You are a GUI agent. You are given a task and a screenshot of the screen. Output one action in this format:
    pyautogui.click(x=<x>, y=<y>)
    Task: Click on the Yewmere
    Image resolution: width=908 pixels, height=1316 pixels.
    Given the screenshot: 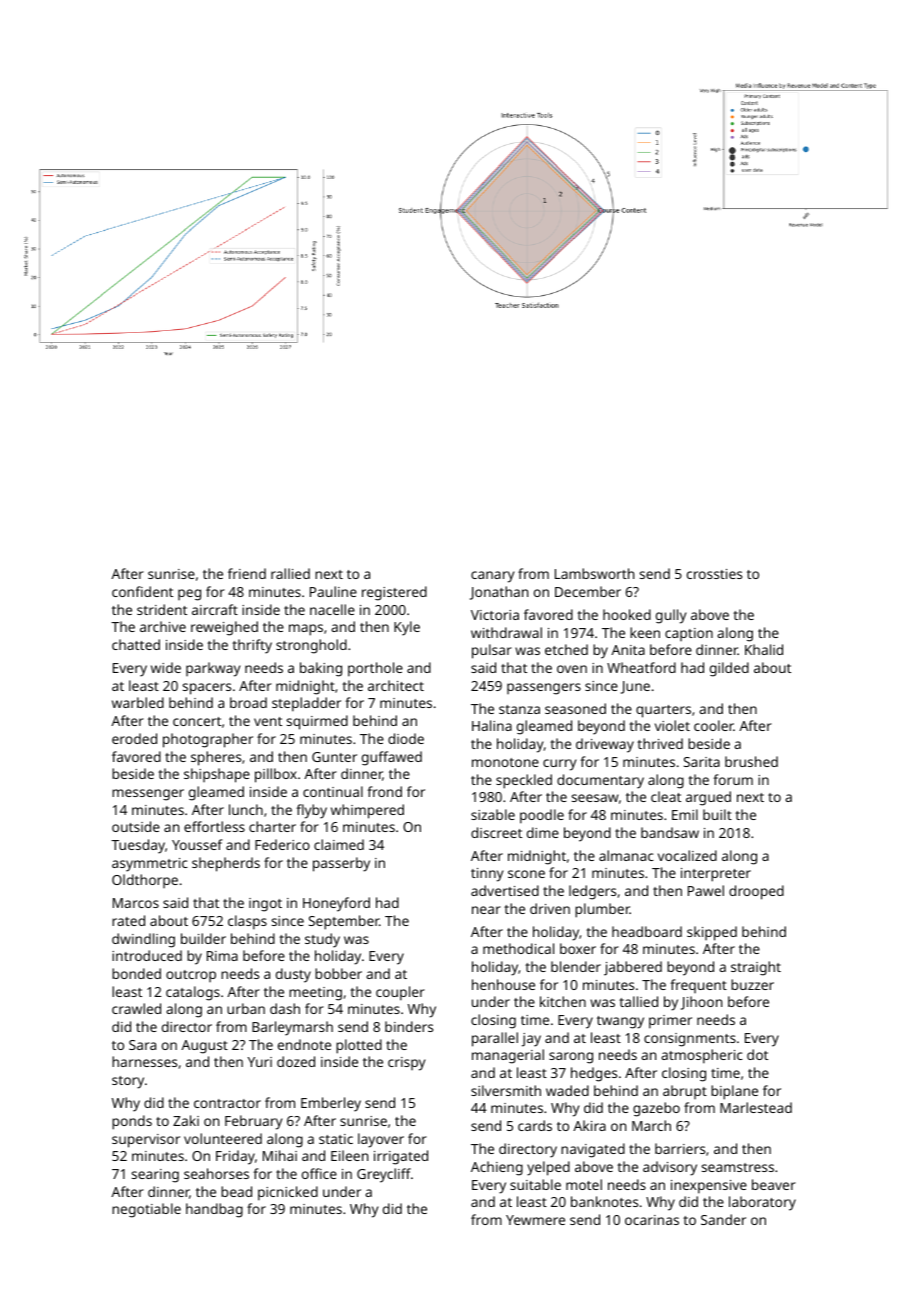 What is the action you would take?
    pyautogui.click(x=535, y=1220)
